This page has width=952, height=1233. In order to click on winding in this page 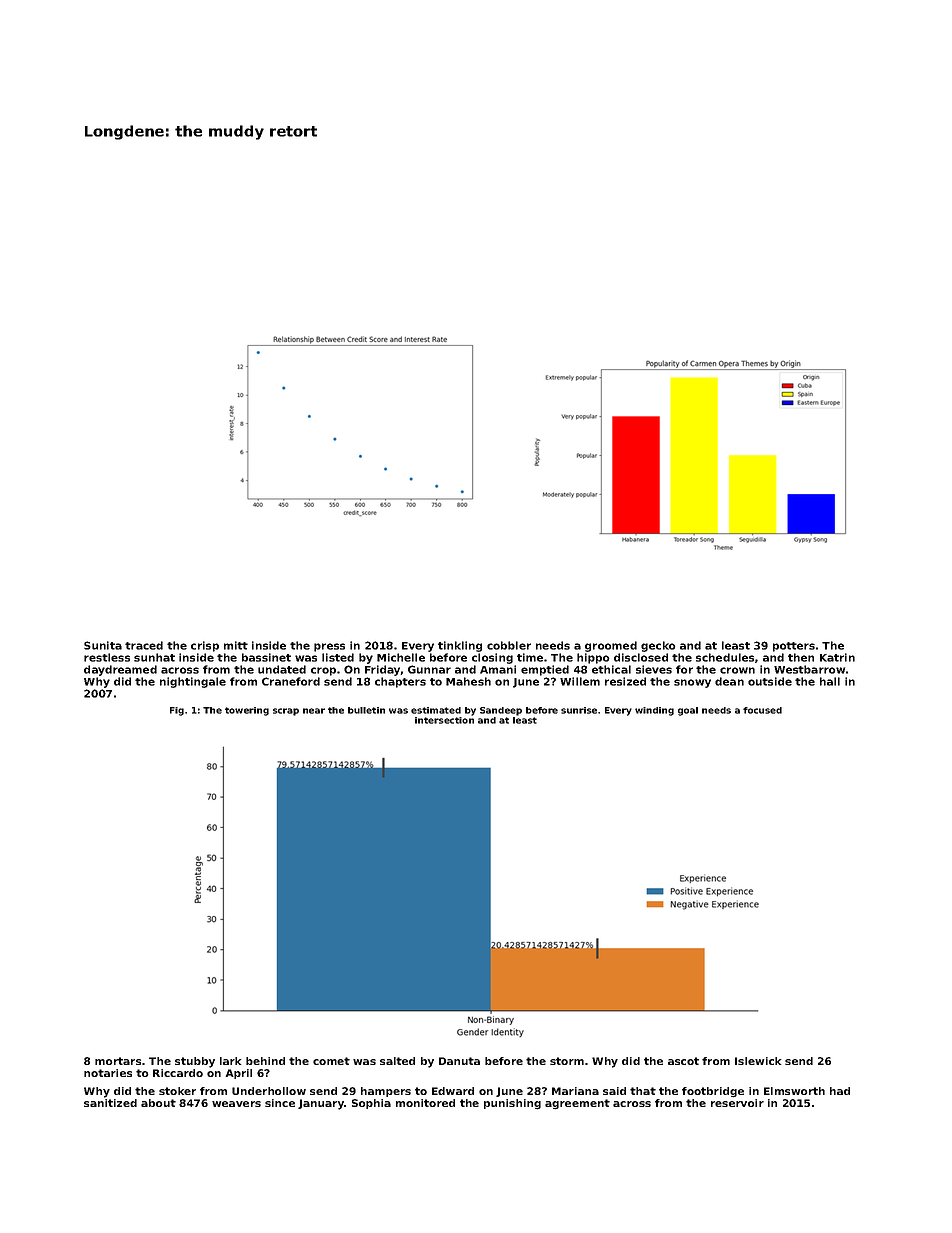, I will do `click(654, 711)`.
